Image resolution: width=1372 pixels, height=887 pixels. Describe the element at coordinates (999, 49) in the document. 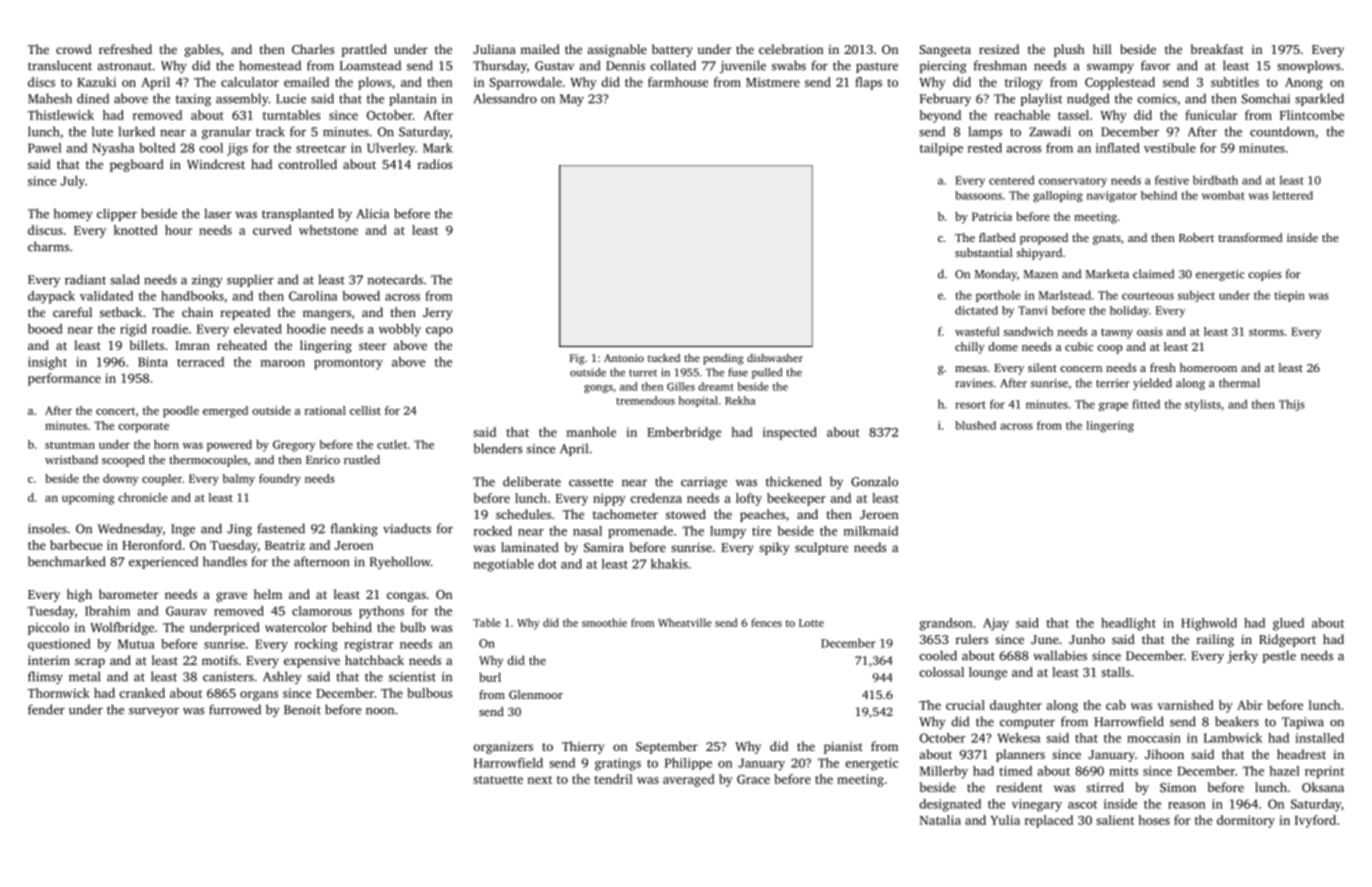

I see `resized` at that location.
